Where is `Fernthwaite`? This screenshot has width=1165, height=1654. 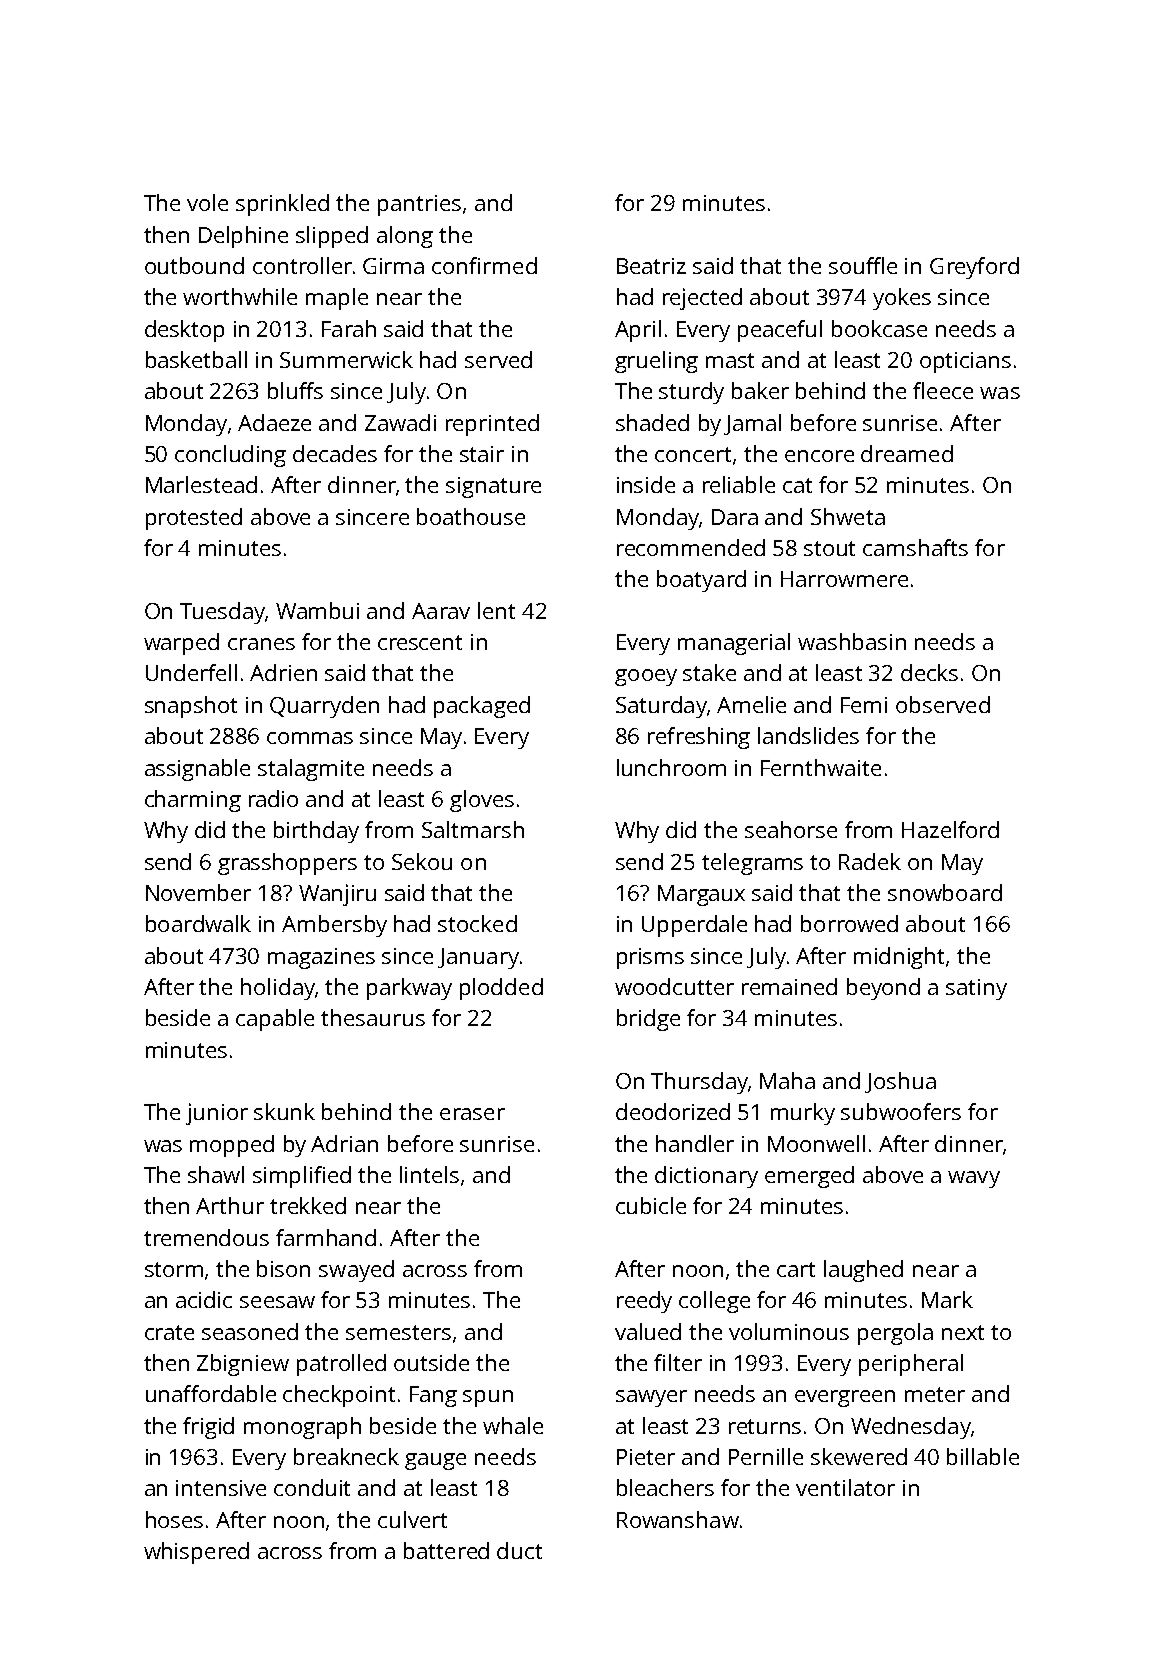
Fernthwaite is located at coordinates (821, 767).
